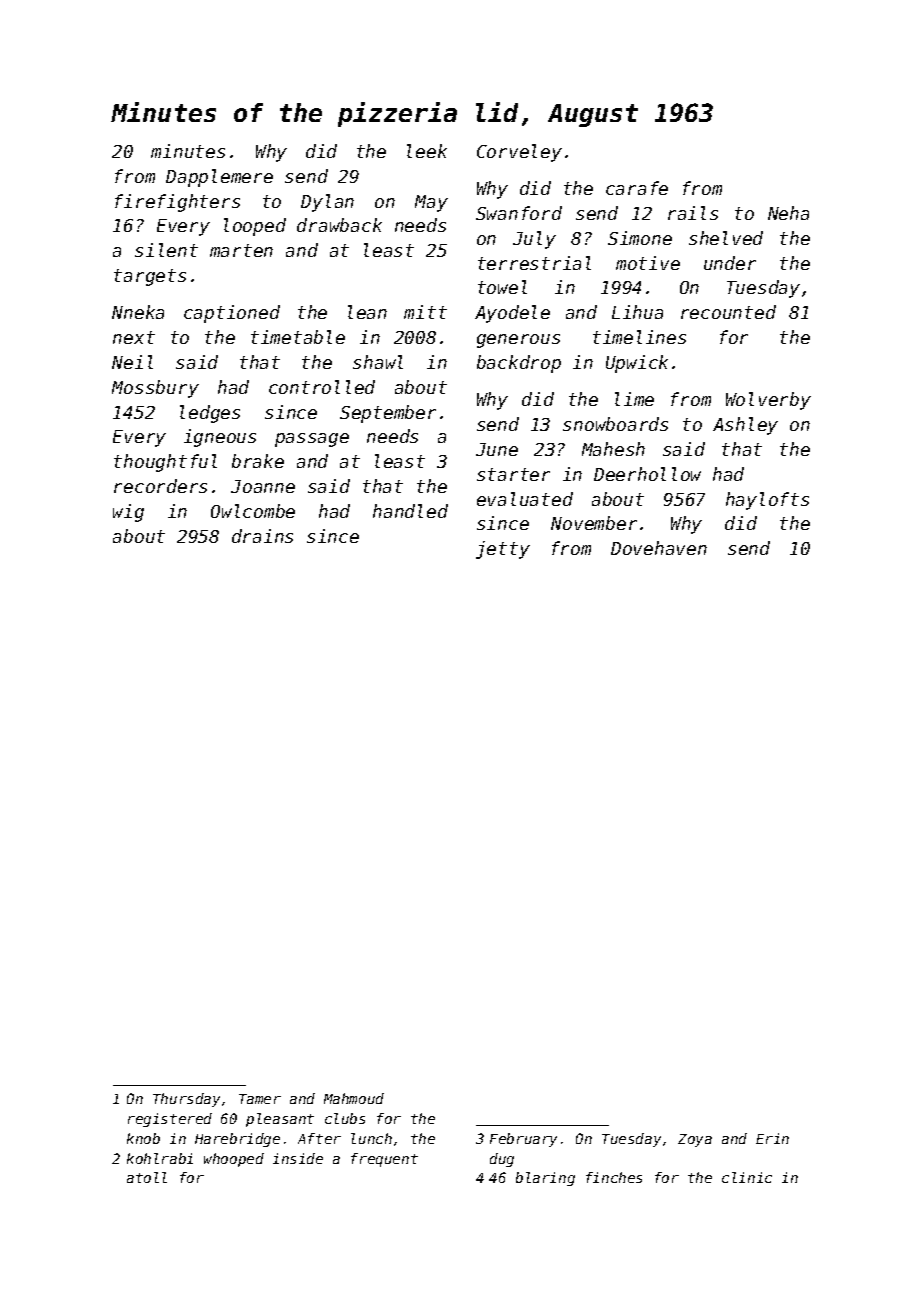  What do you see at coordinates (747, 1177) in the screenshot?
I see `clinic` at bounding box center [747, 1177].
